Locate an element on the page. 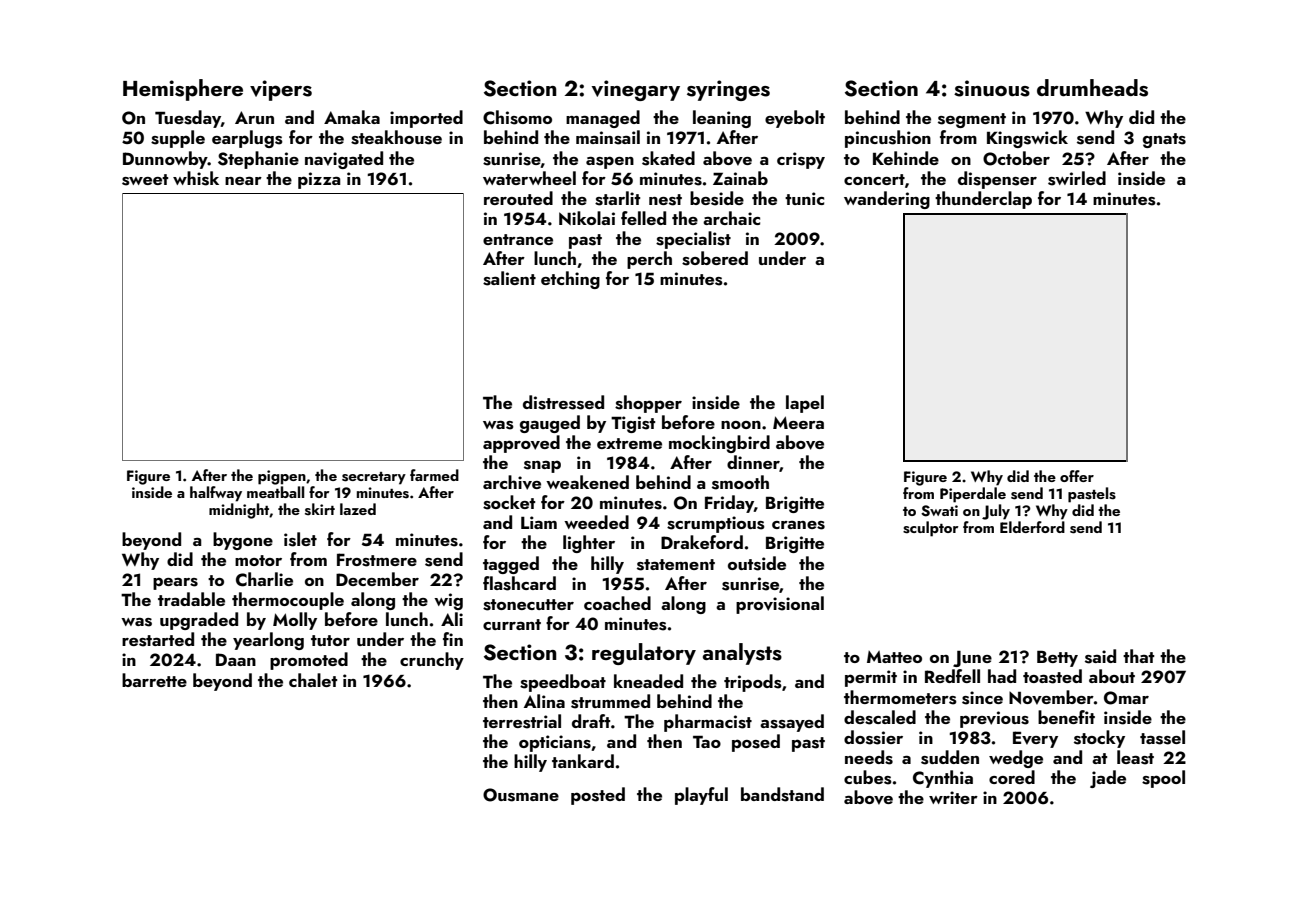 Image resolution: width=1308 pixels, height=924 pixels. salient is located at coordinates (509, 278).
